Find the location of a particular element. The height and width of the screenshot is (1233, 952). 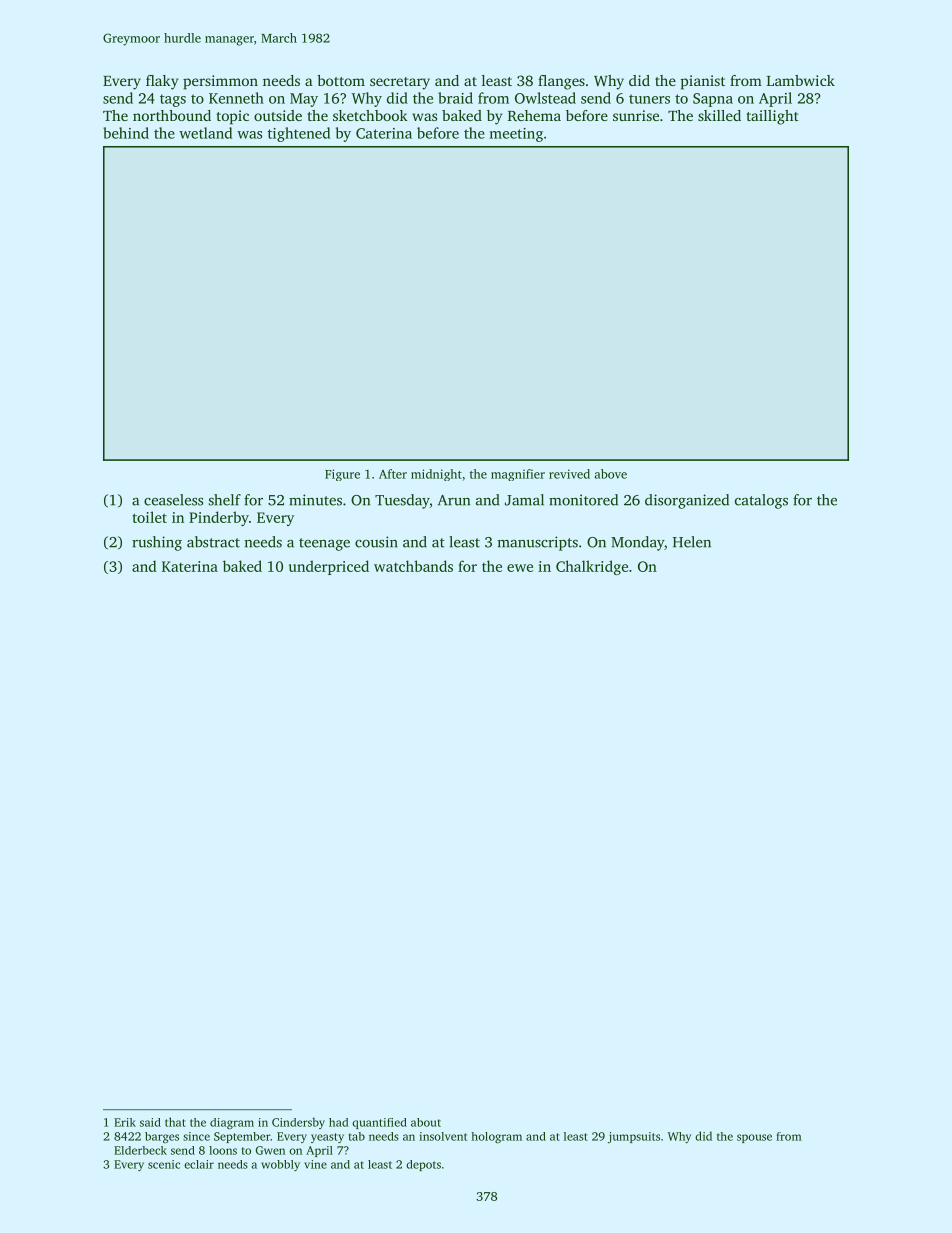

shelf is located at coordinates (225, 500).
